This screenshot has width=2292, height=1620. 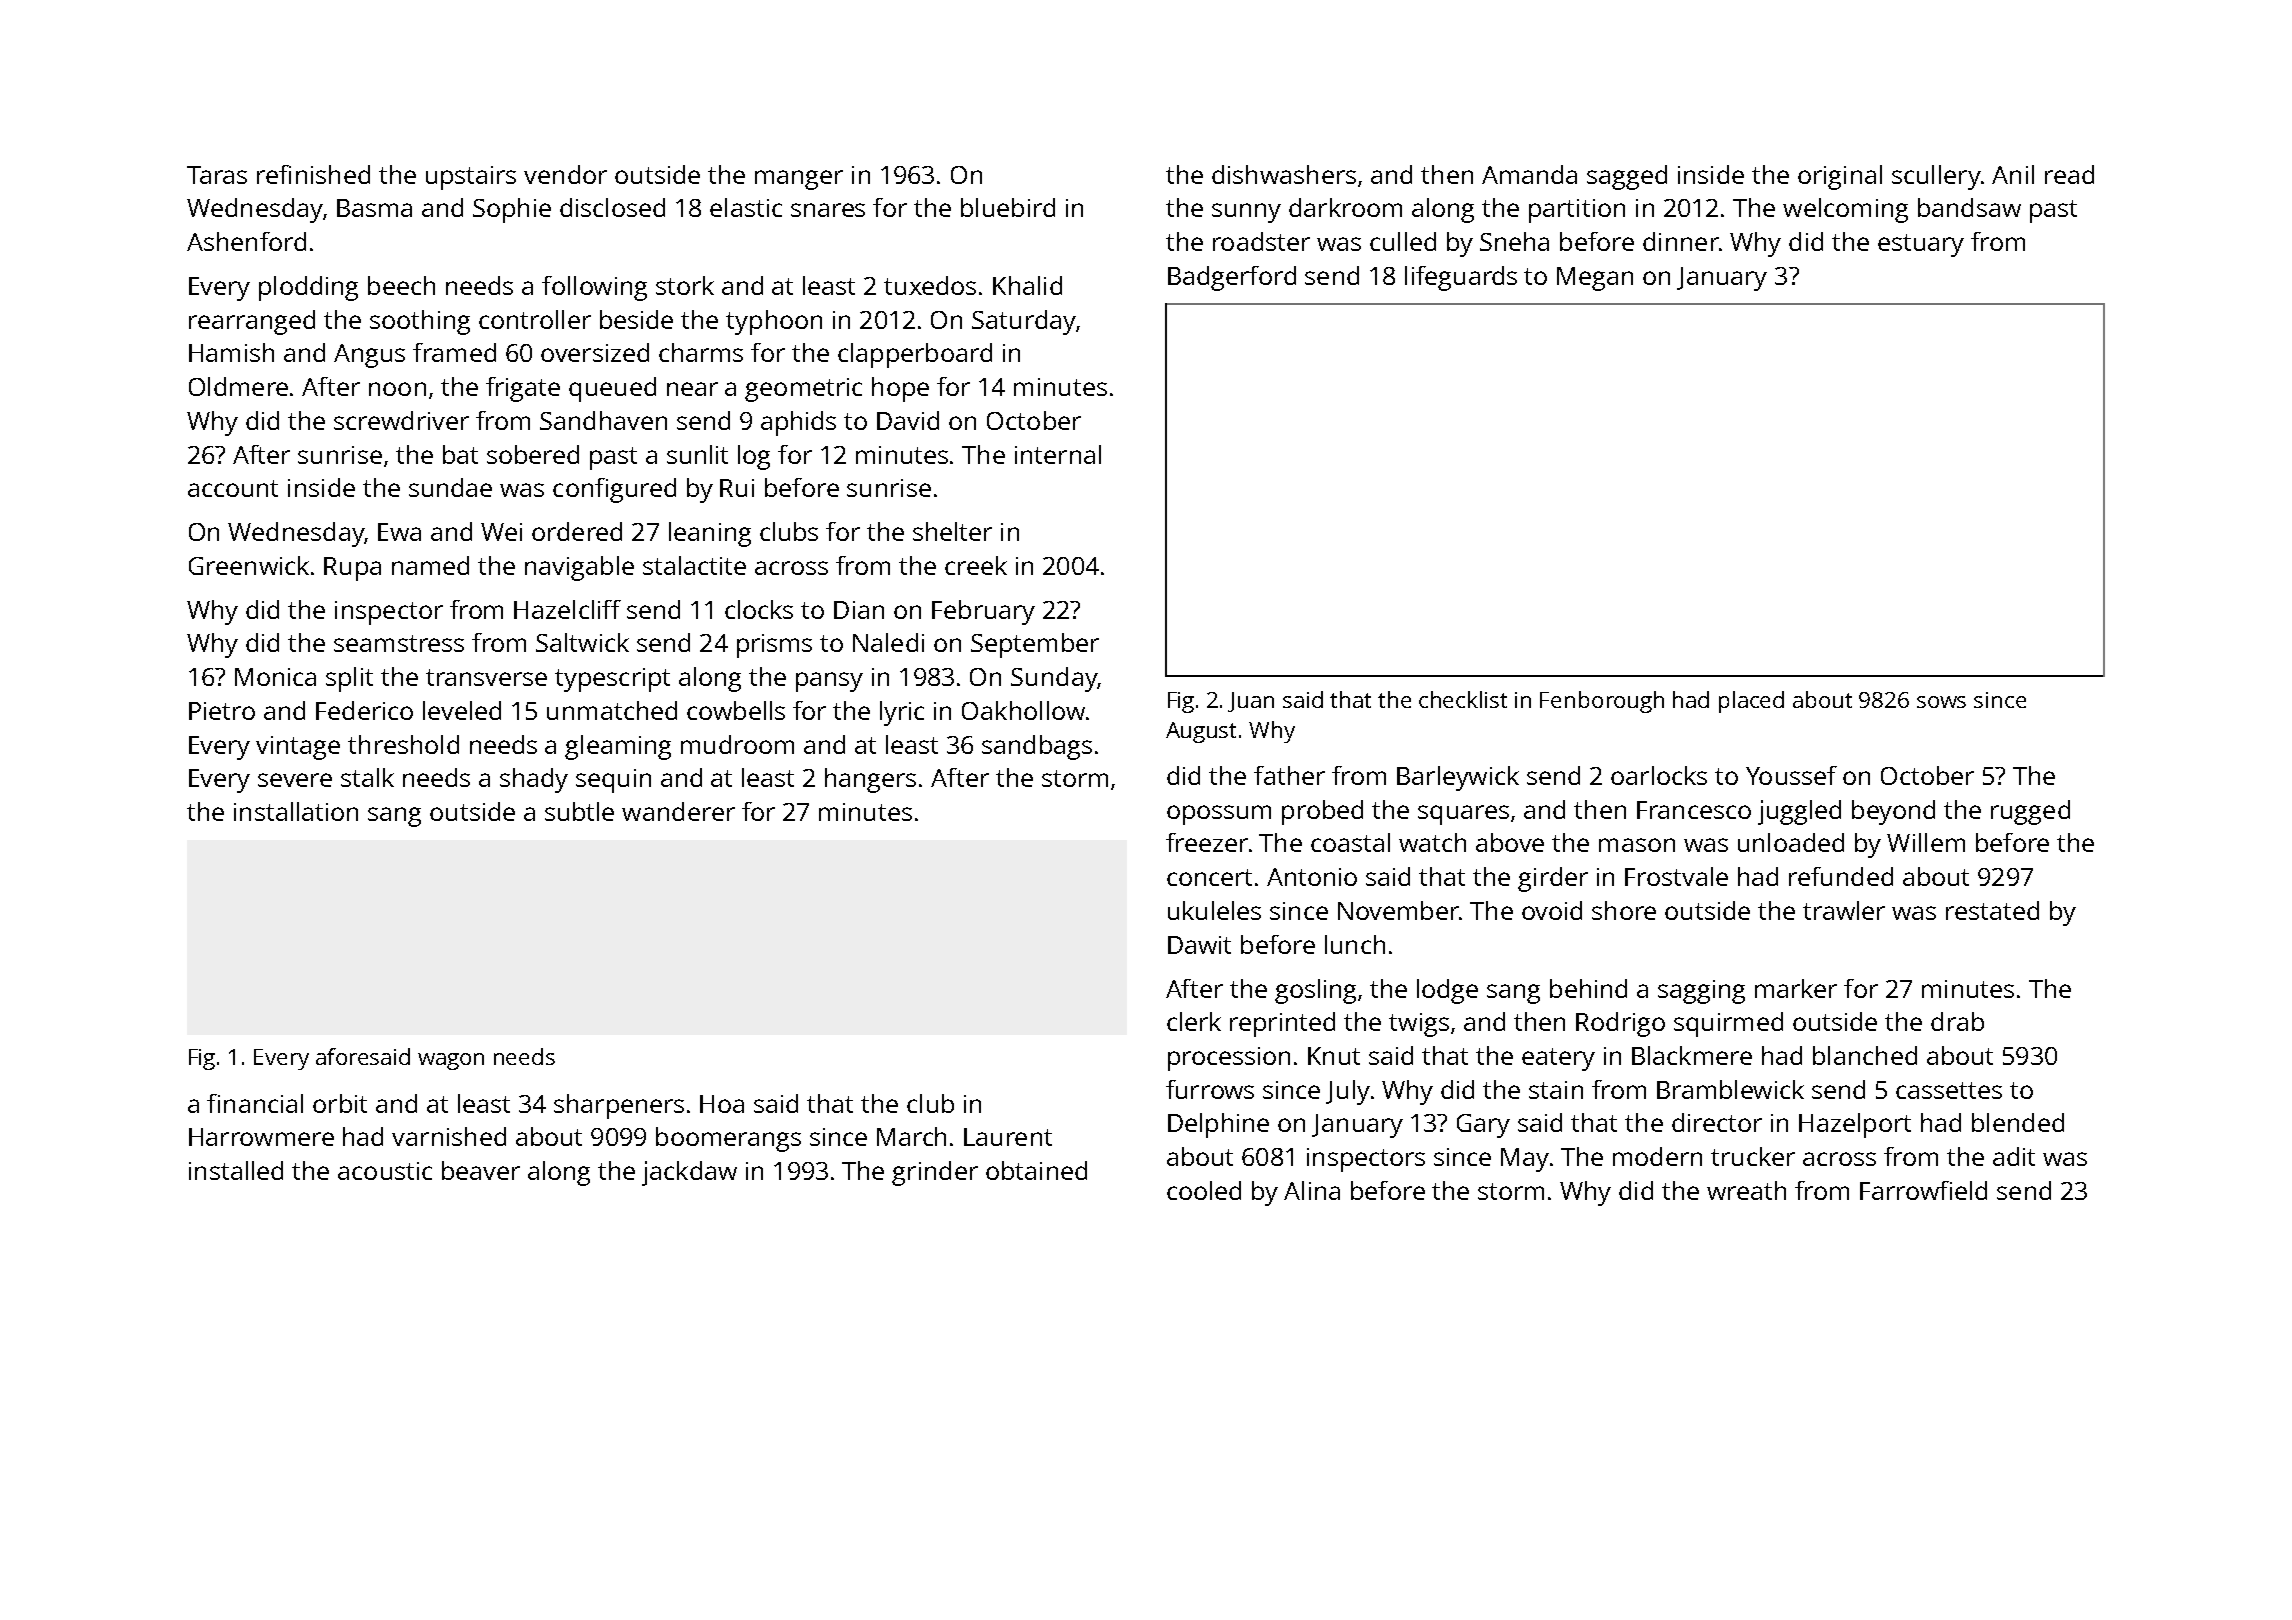 What do you see at coordinates (1194, 1021) in the screenshot?
I see `clerk` at bounding box center [1194, 1021].
